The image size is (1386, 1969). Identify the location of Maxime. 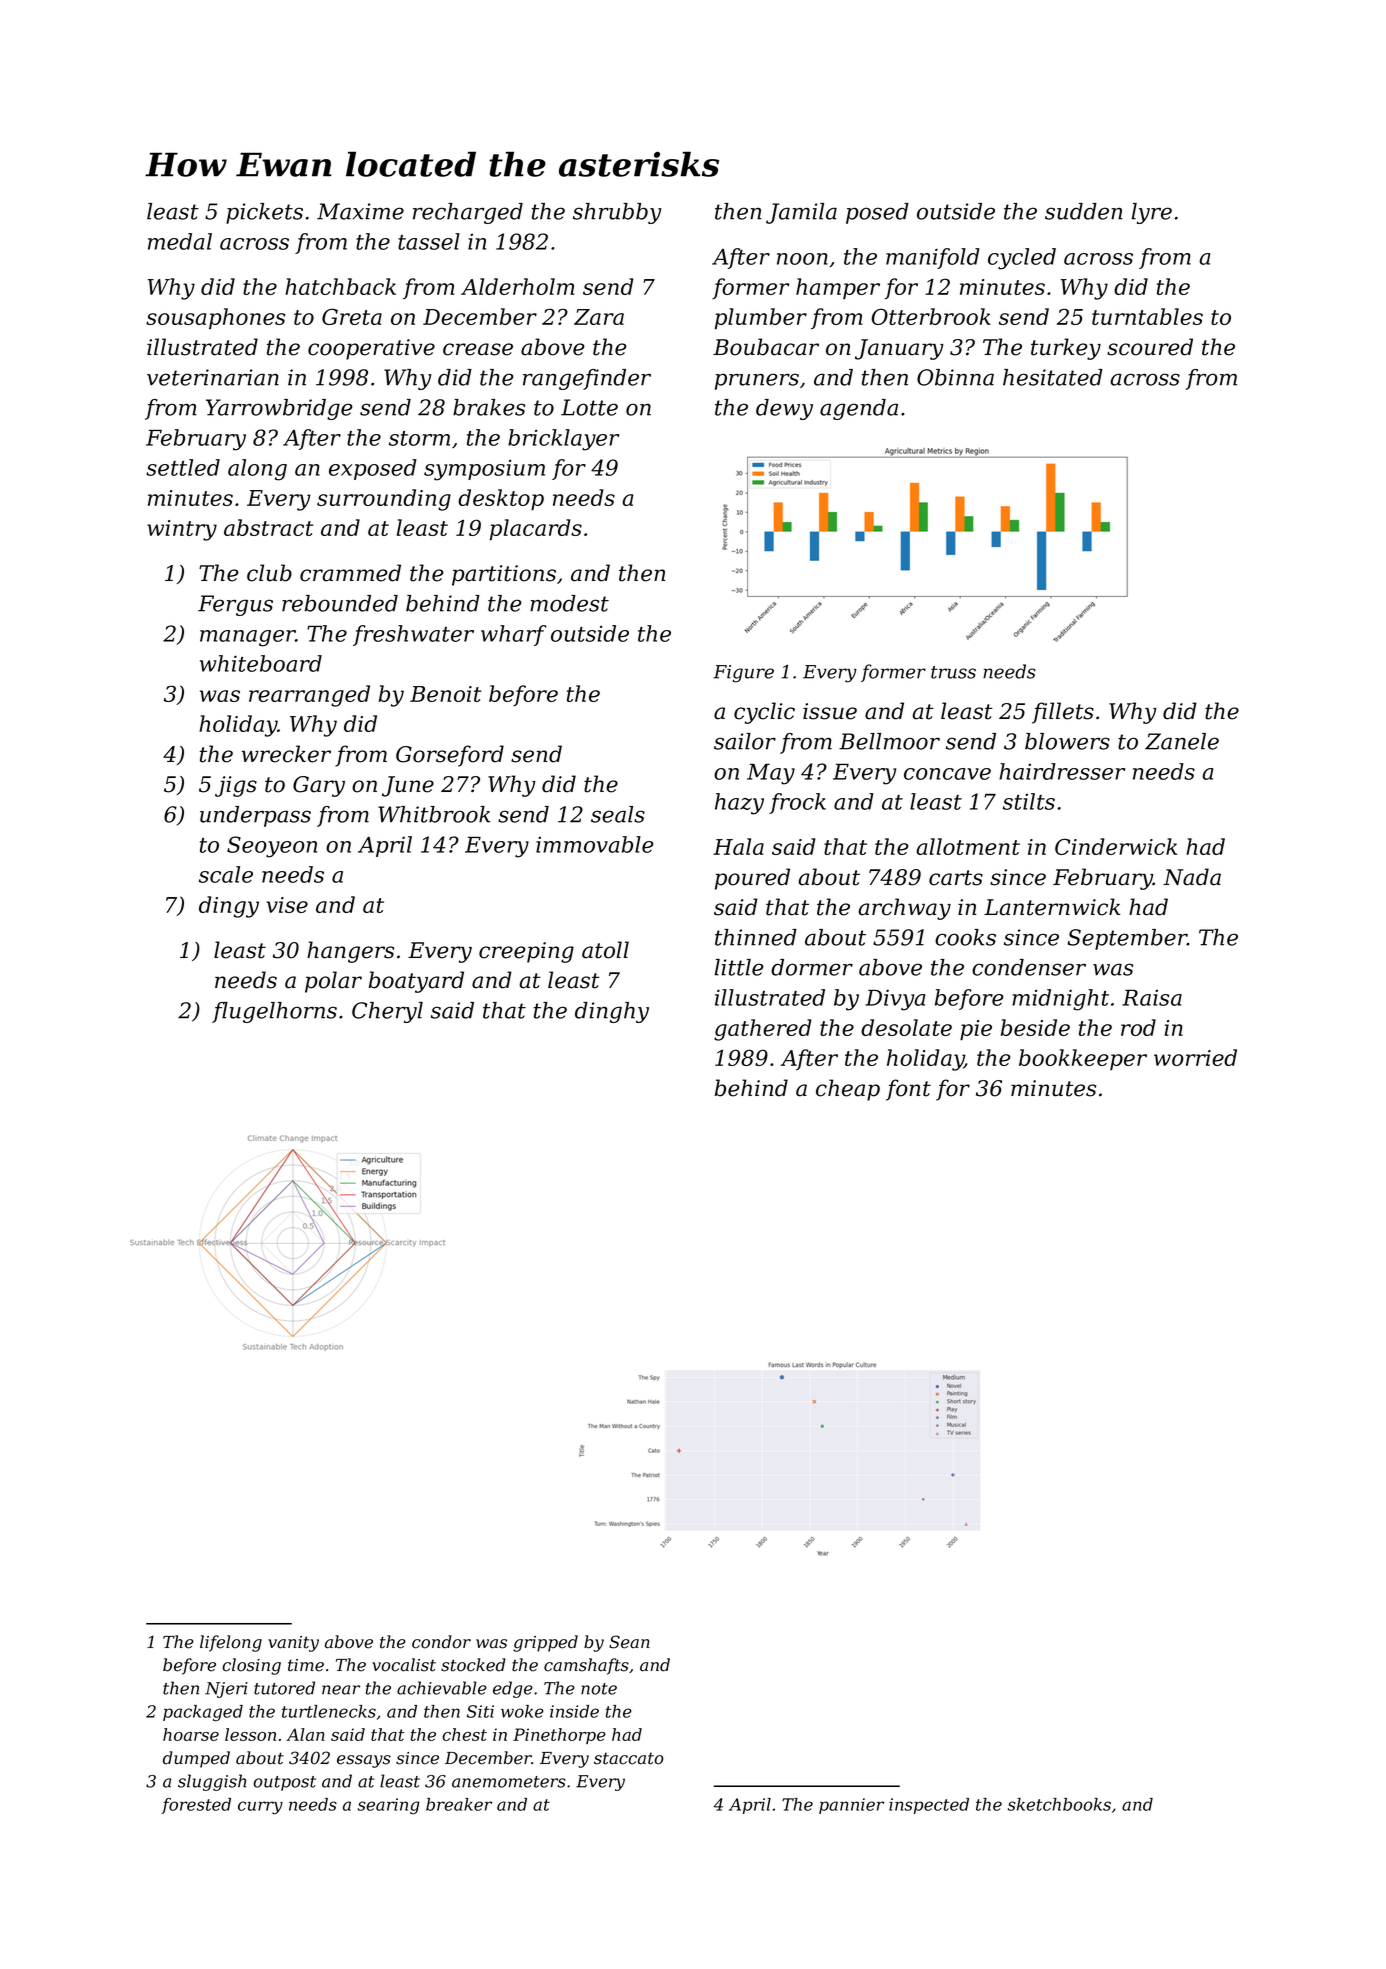
(360, 211).
